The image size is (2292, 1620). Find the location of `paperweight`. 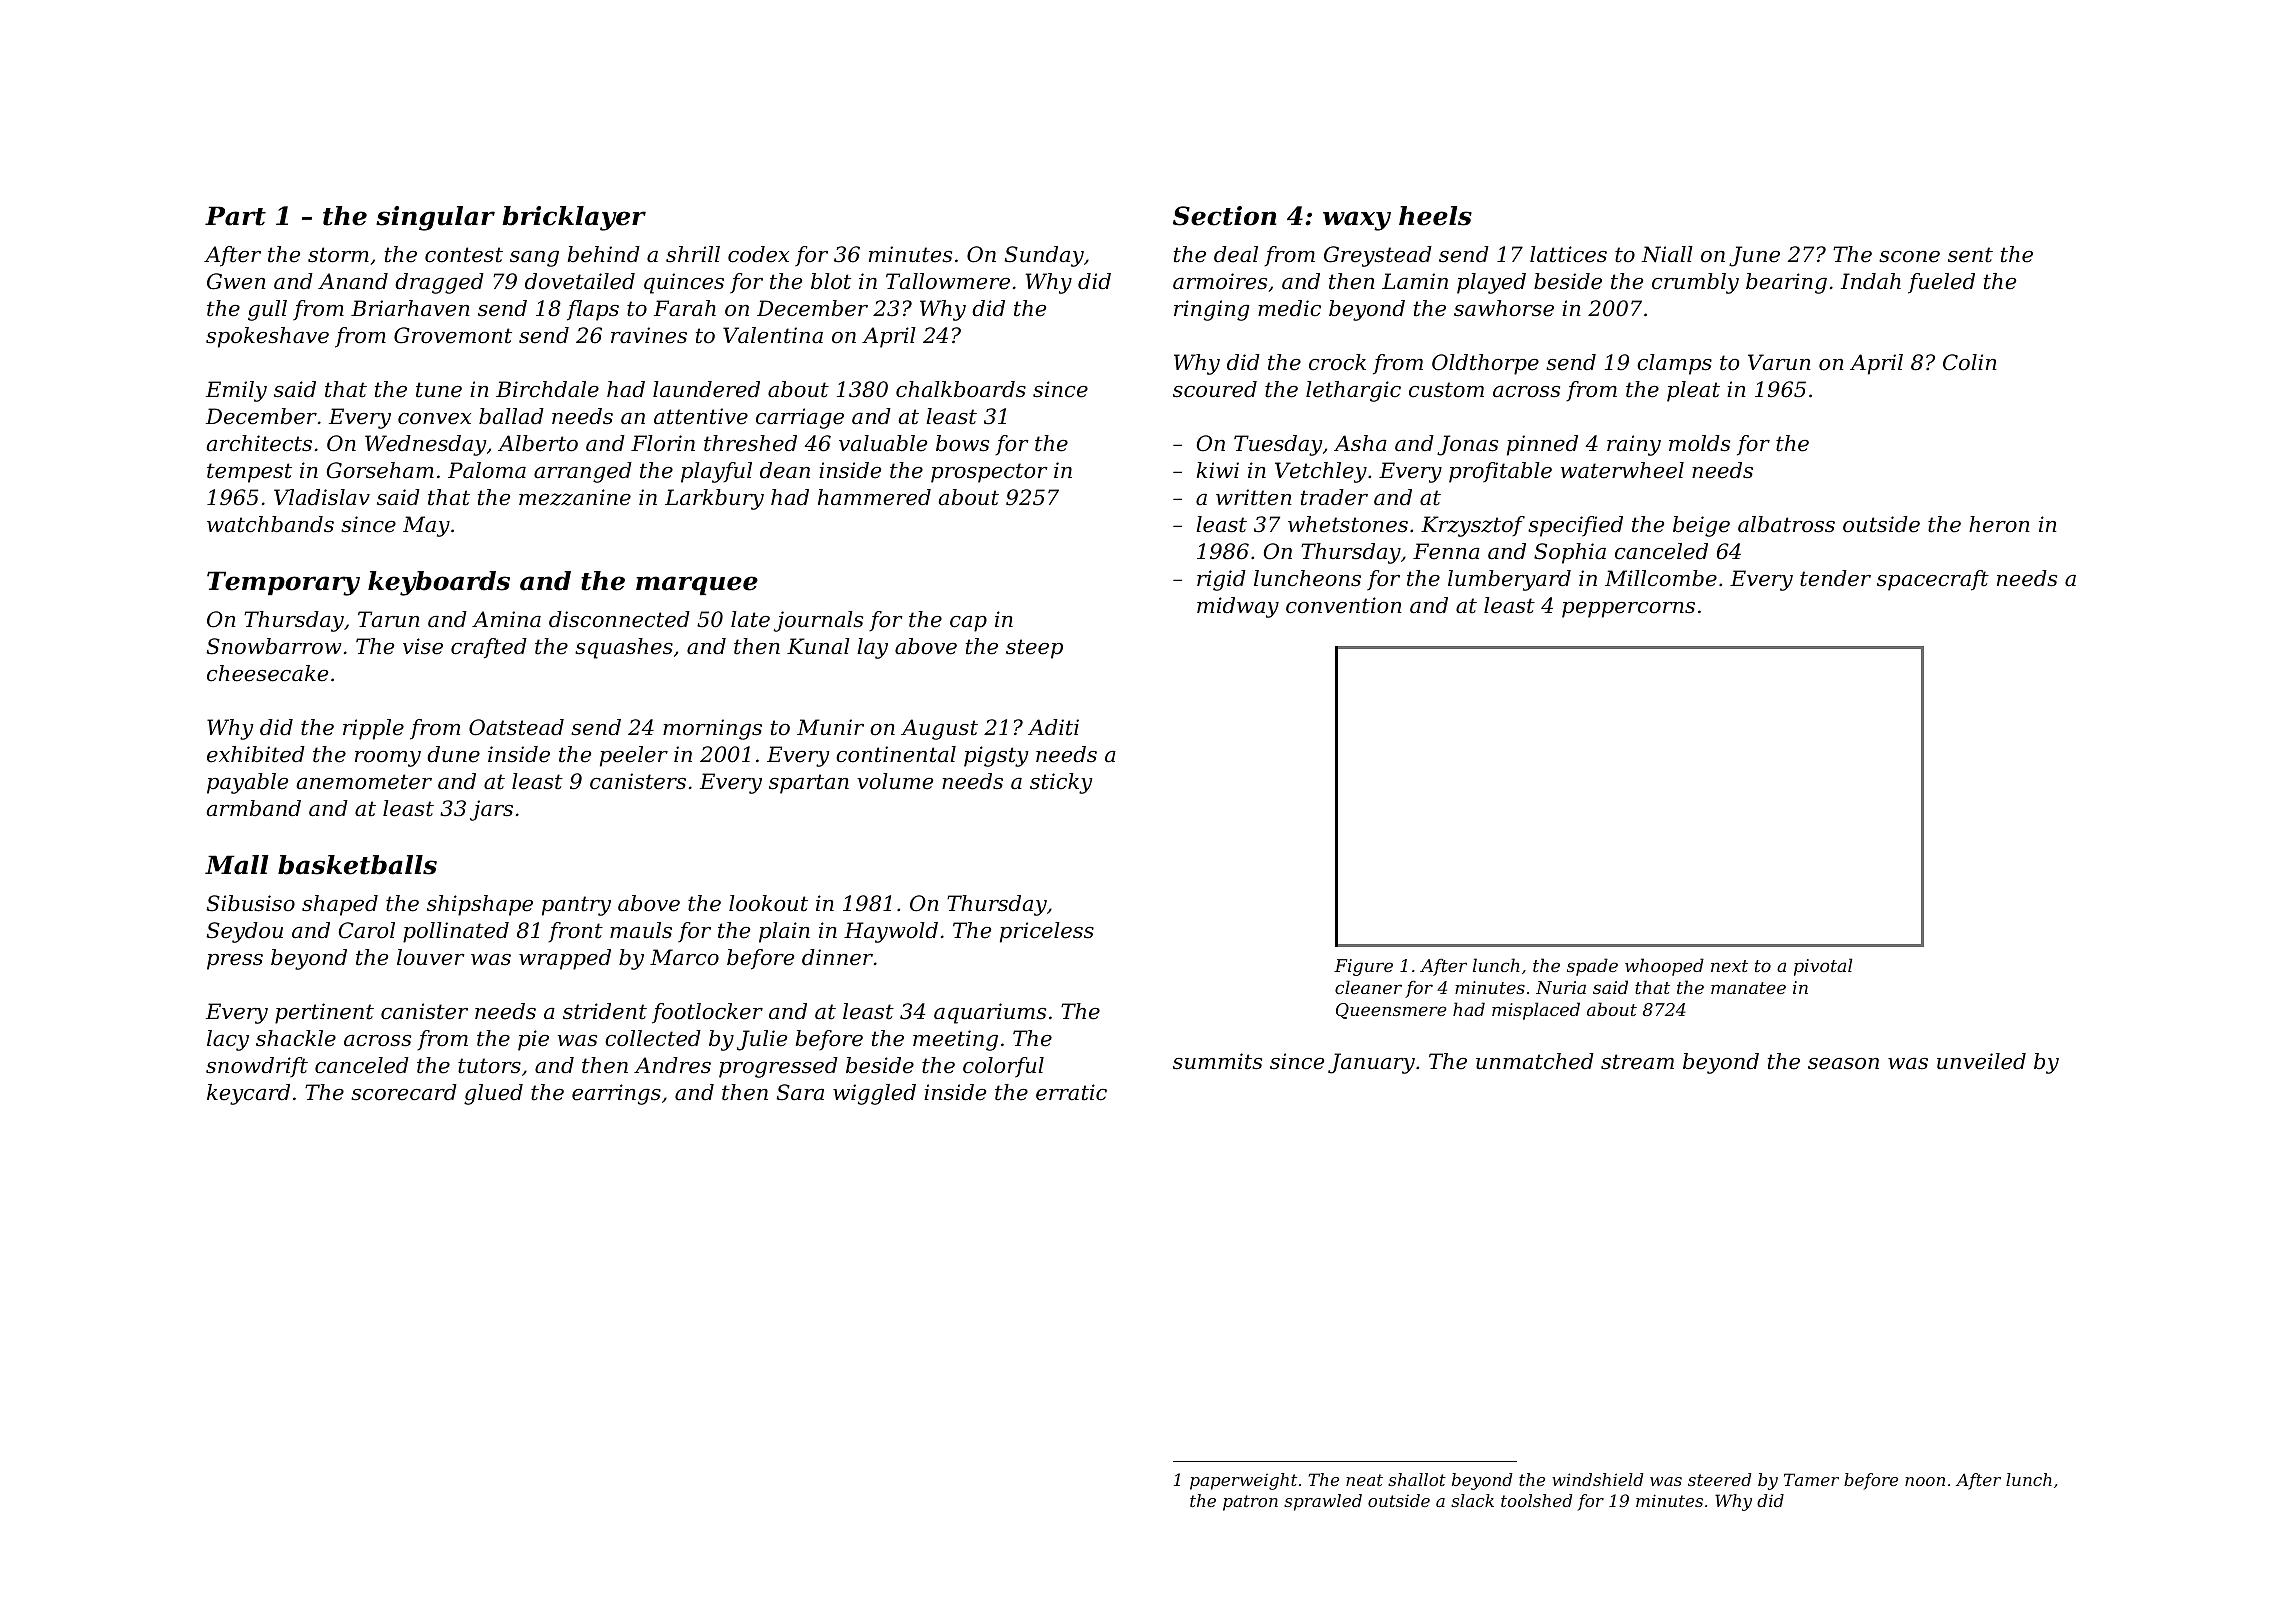

paperweight is located at coordinates (1243, 1481).
